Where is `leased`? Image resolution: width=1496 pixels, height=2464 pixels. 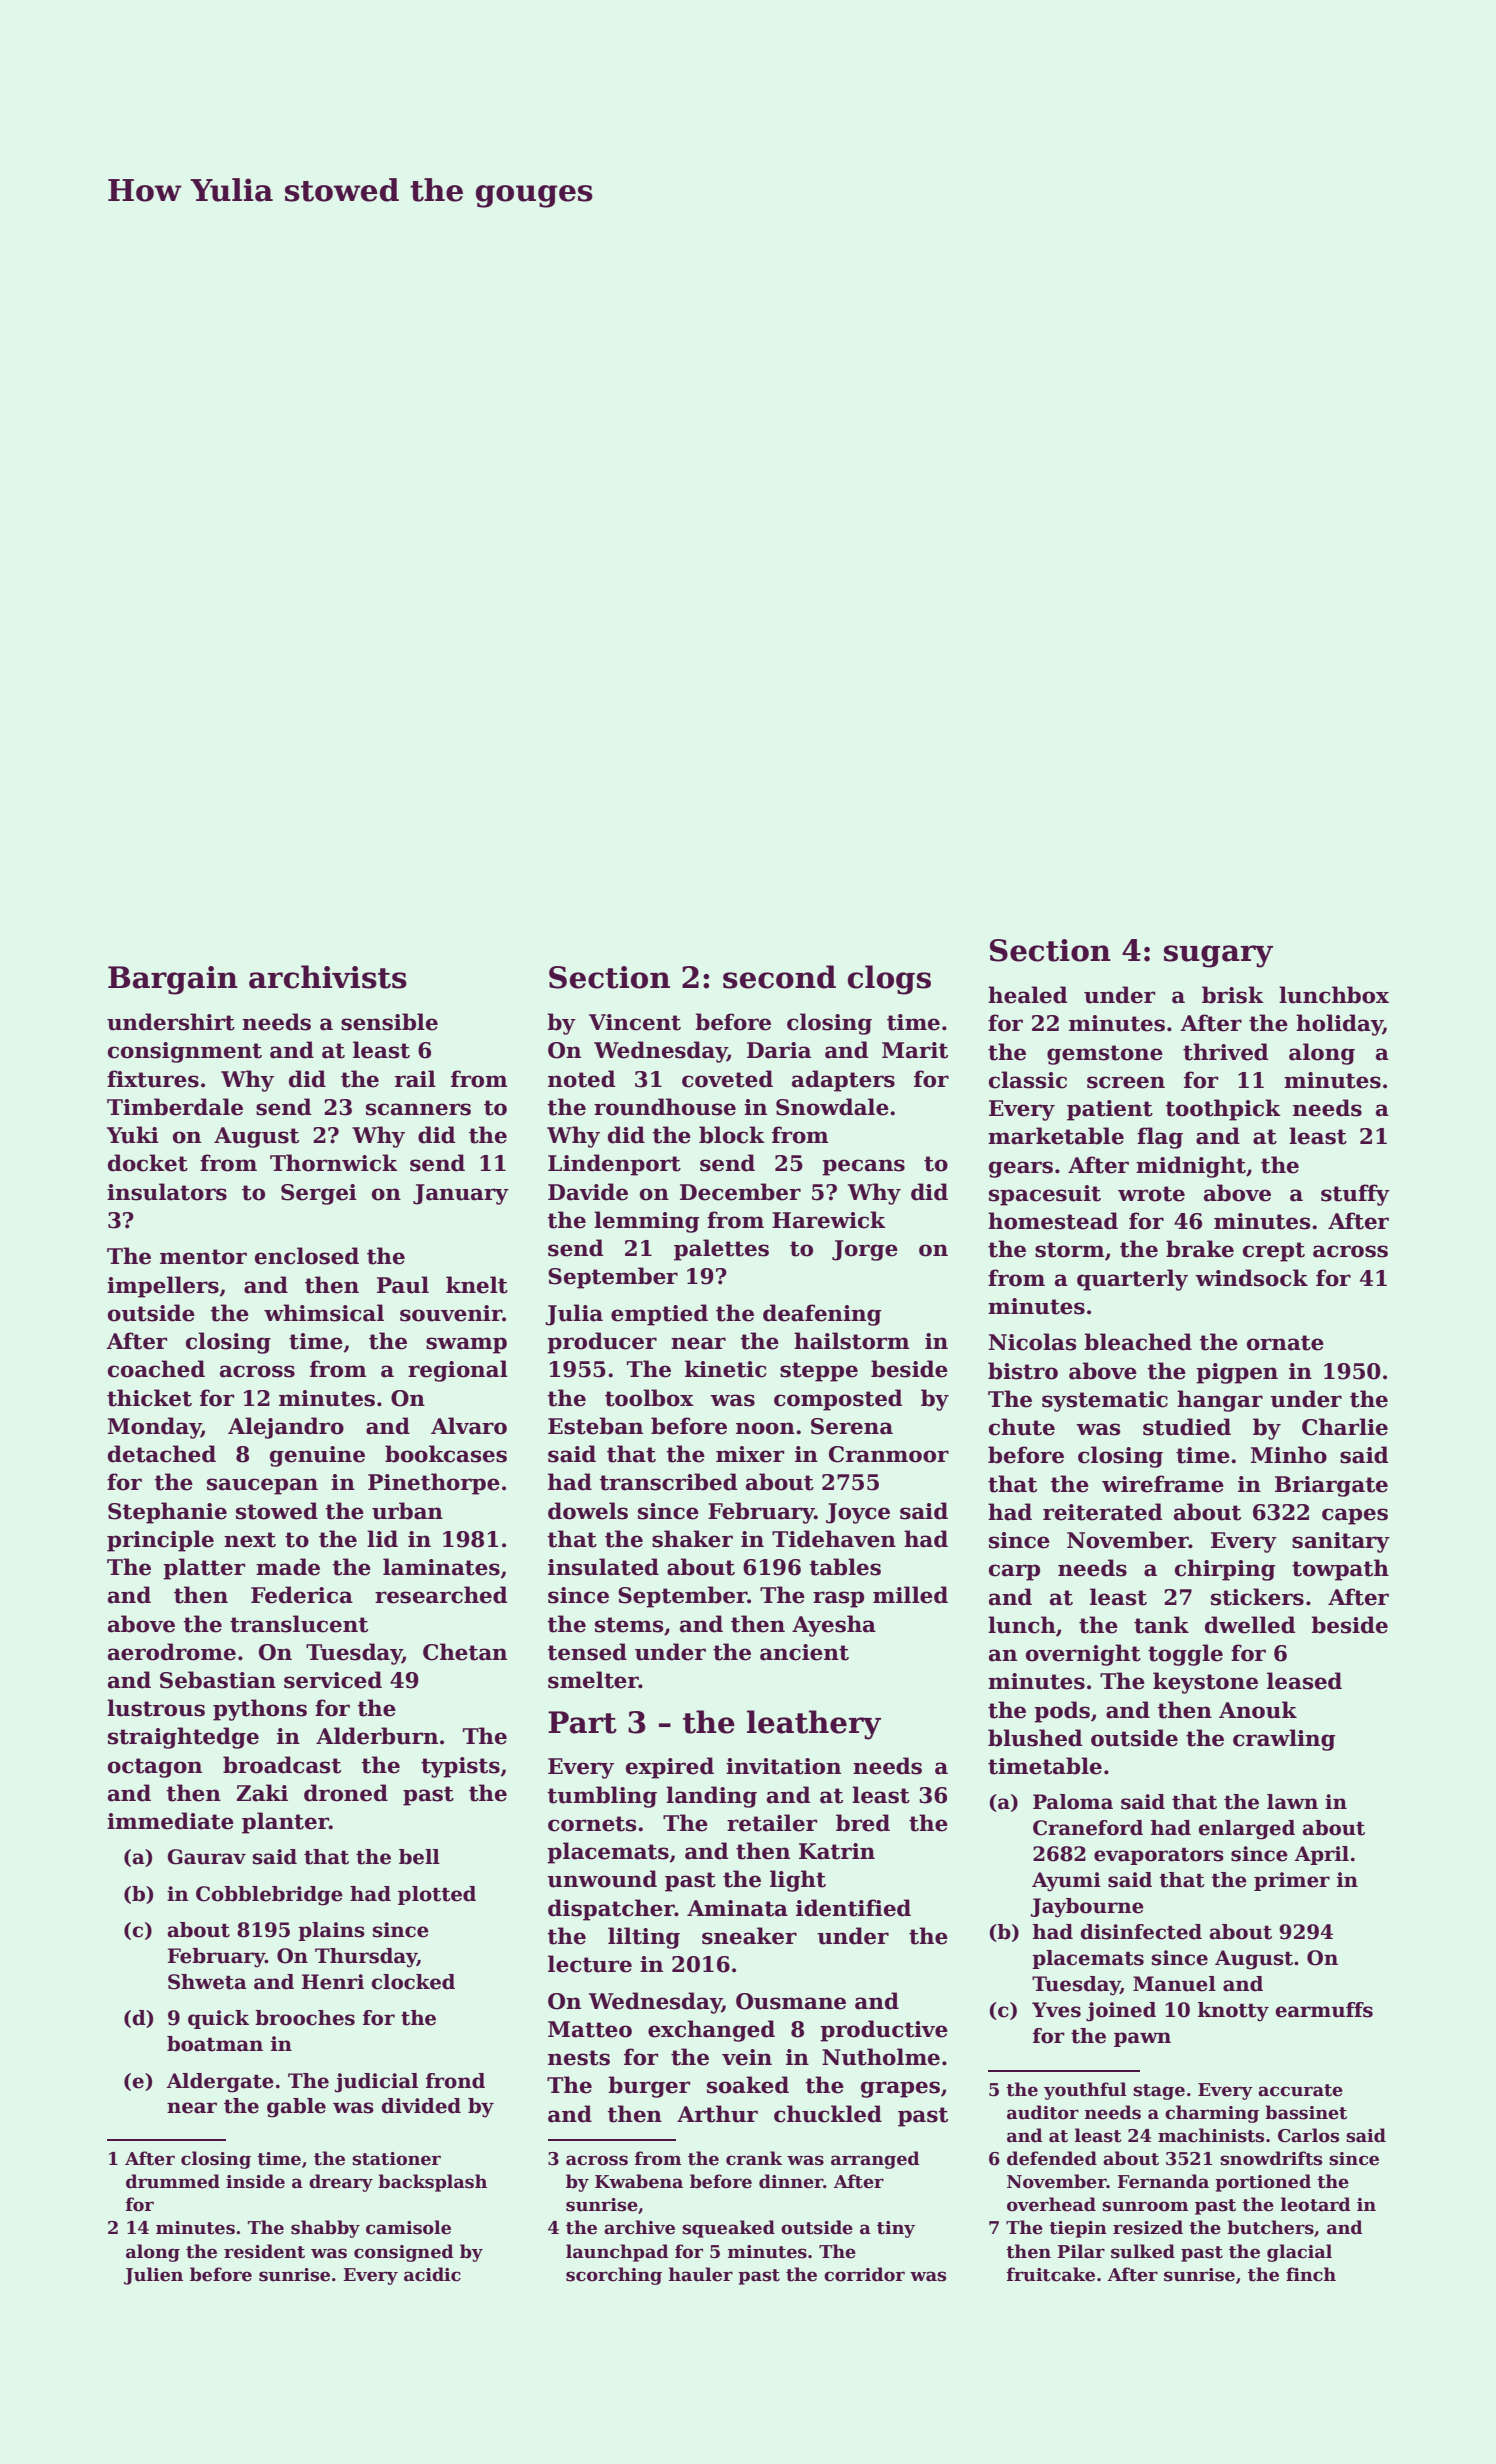 leased is located at coordinates (1304, 1681).
